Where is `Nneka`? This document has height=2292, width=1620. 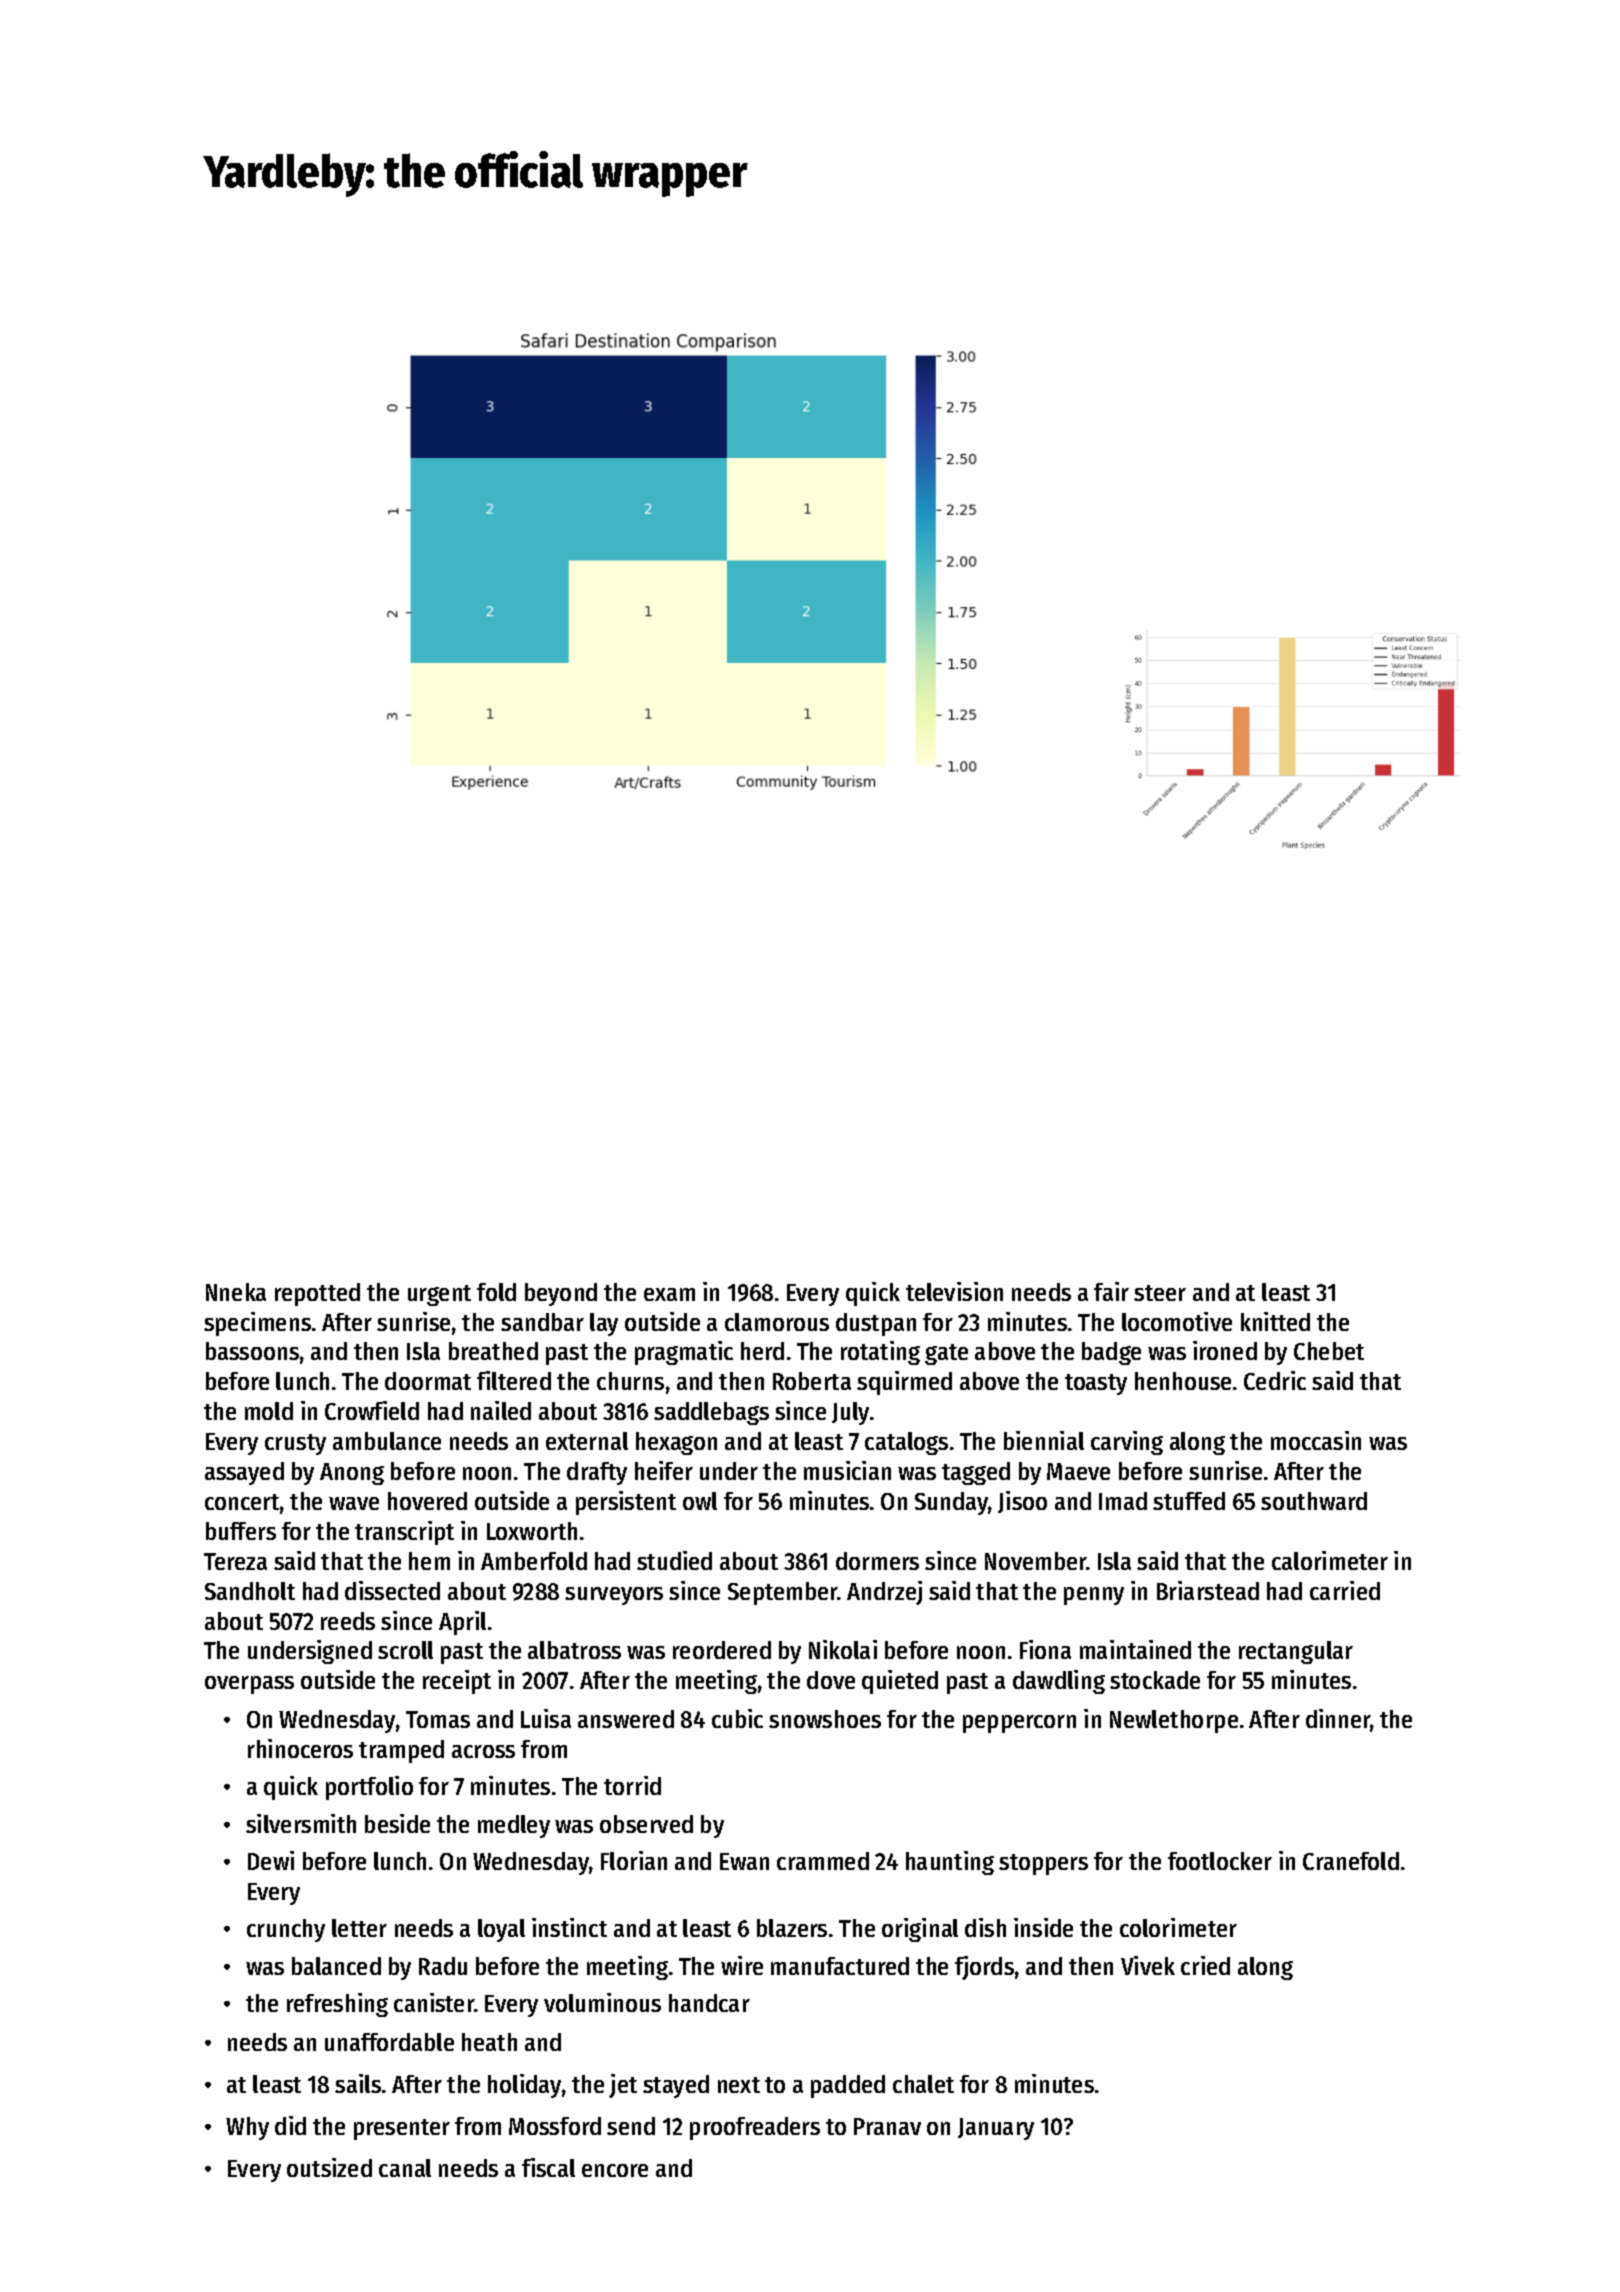 Nneka is located at coordinates (236, 1292).
